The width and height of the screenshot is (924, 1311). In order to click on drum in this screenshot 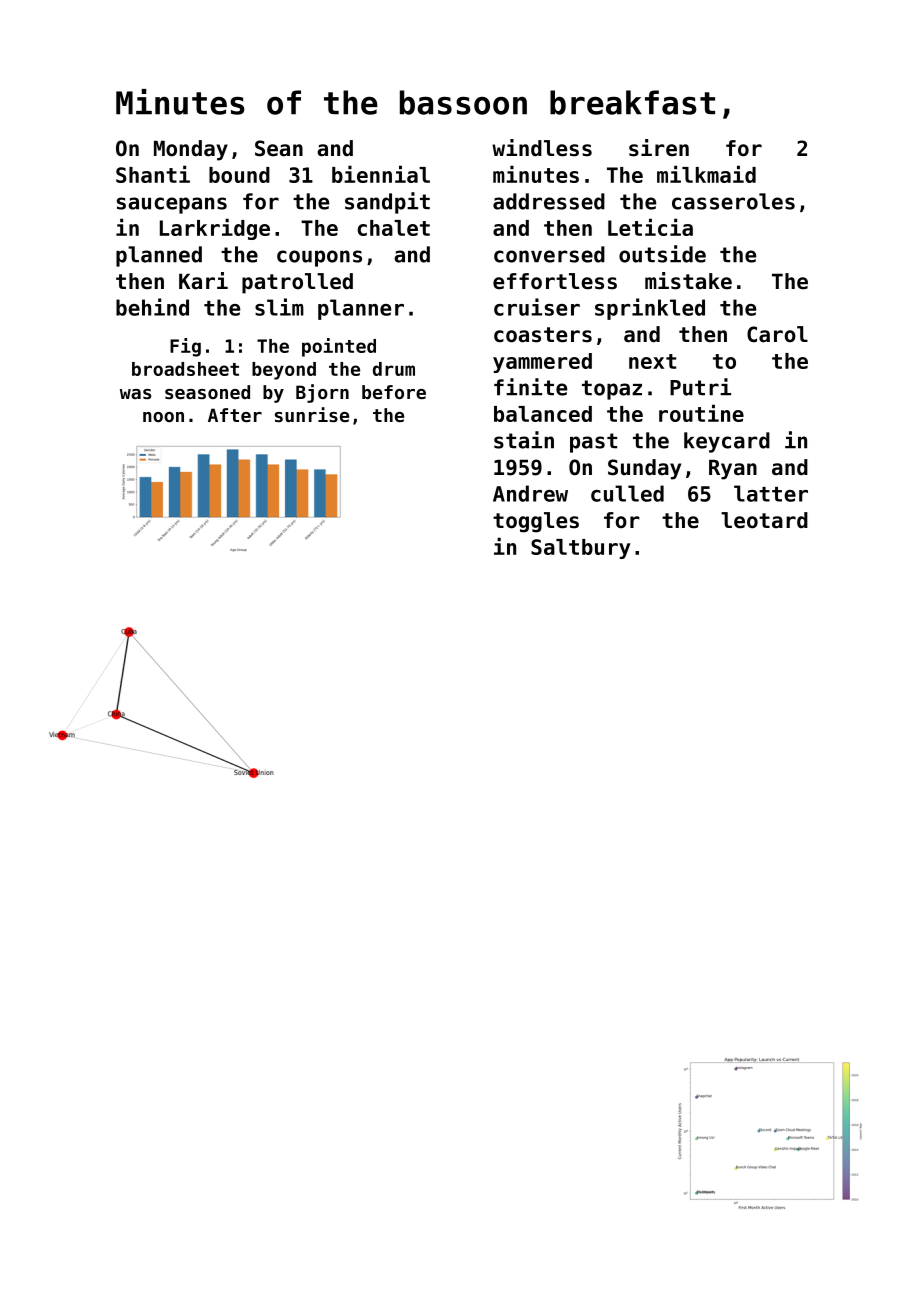, I will do `click(394, 369)`.
